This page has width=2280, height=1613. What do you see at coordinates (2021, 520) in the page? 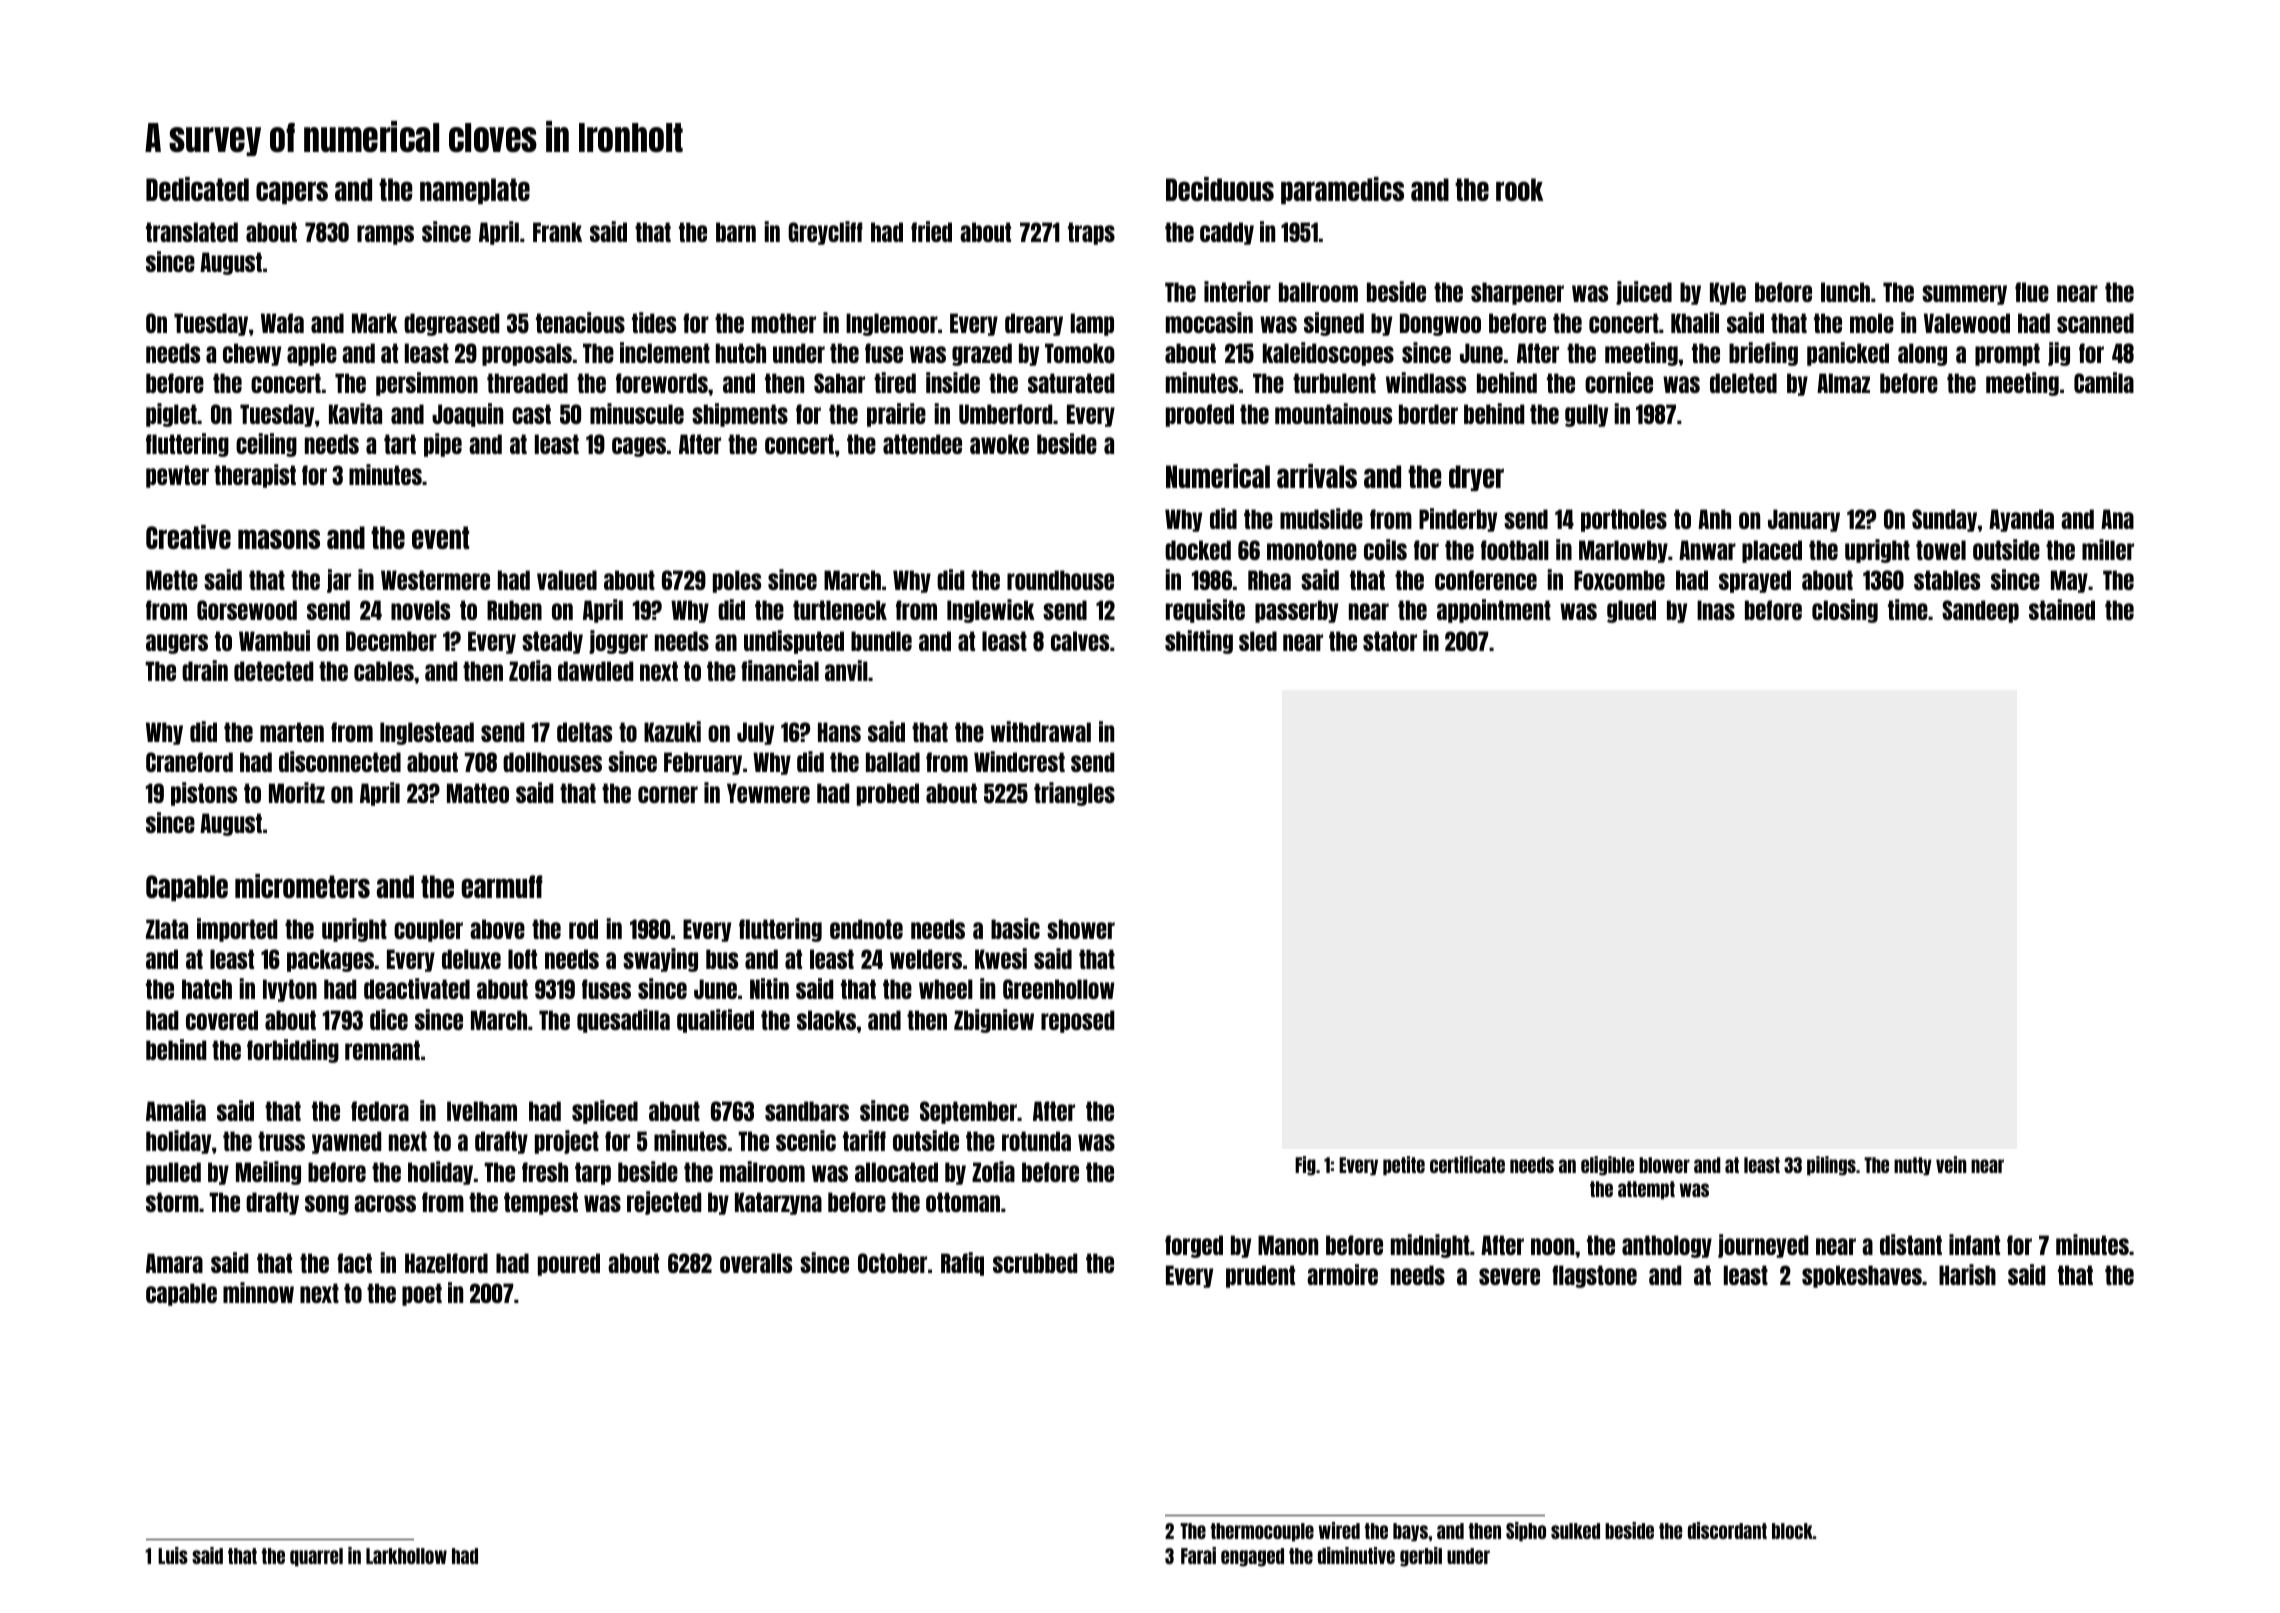
I see `Ayanda` at bounding box center [2021, 520].
